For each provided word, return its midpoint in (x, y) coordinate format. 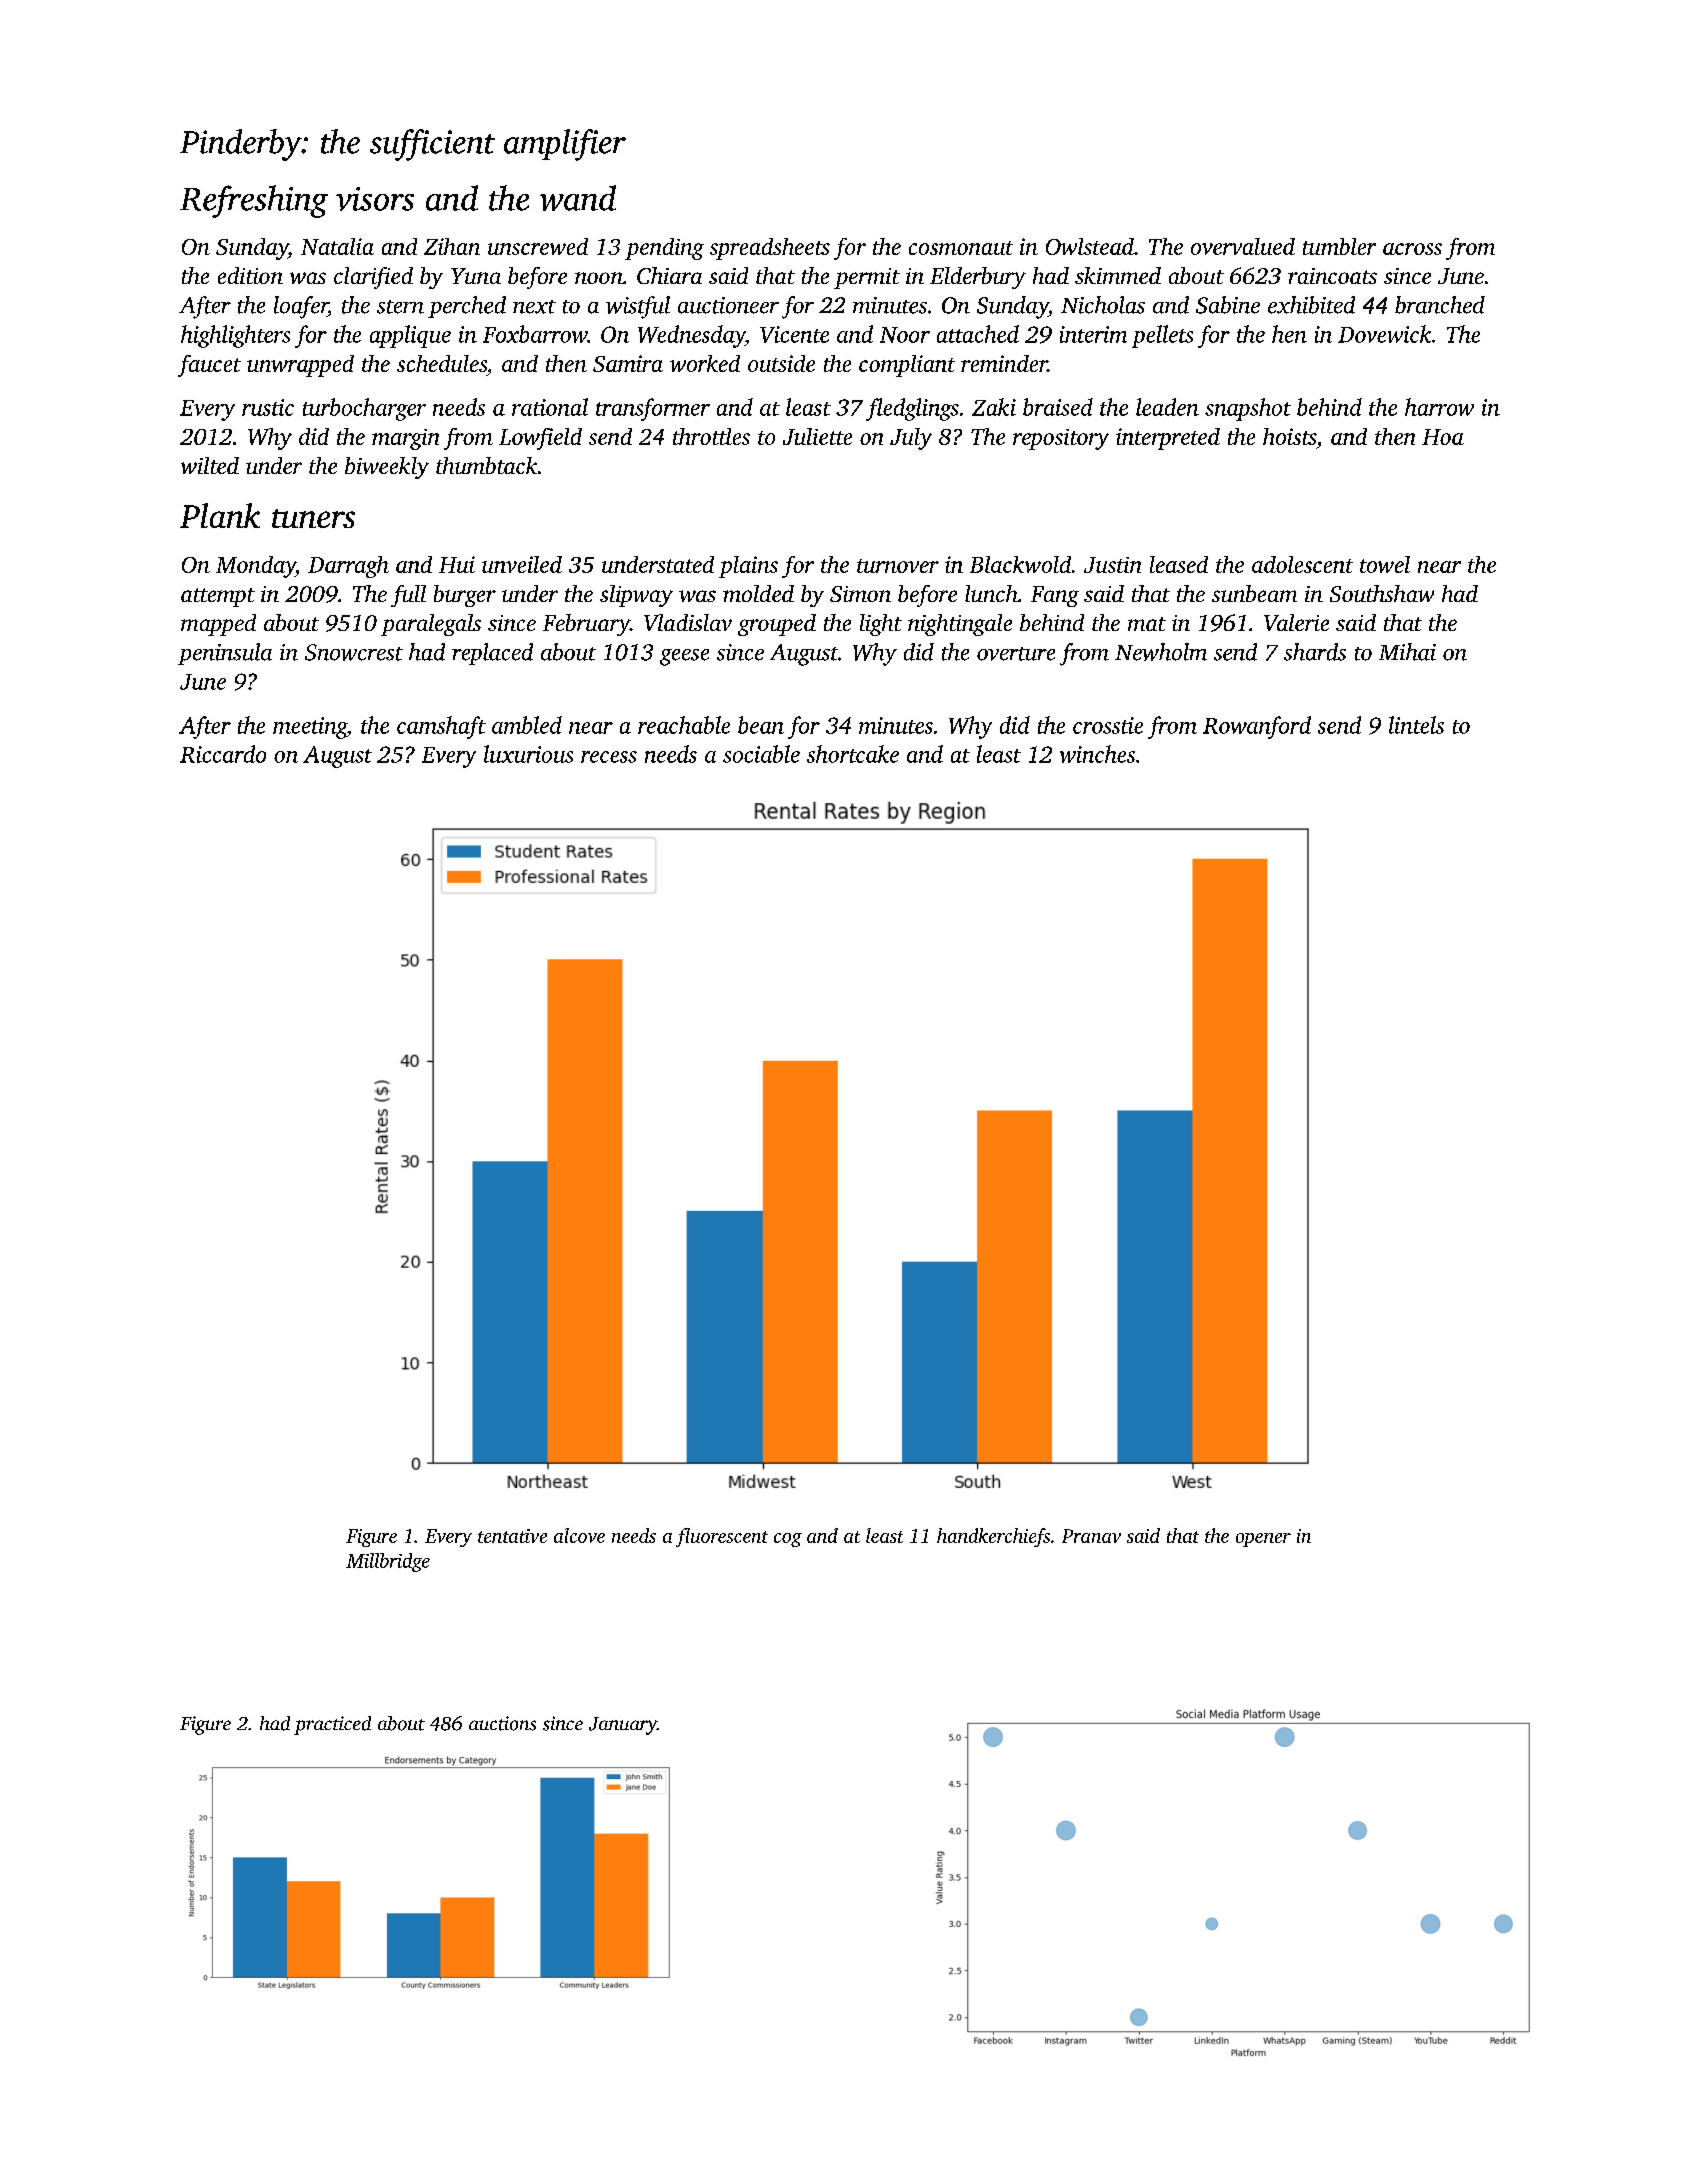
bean (761, 725)
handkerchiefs (993, 1537)
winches (1097, 754)
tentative (512, 1536)
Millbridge (388, 1562)
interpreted (1168, 439)
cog (788, 1540)
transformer (653, 409)
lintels (1416, 725)
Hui (457, 564)
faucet (209, 366)
